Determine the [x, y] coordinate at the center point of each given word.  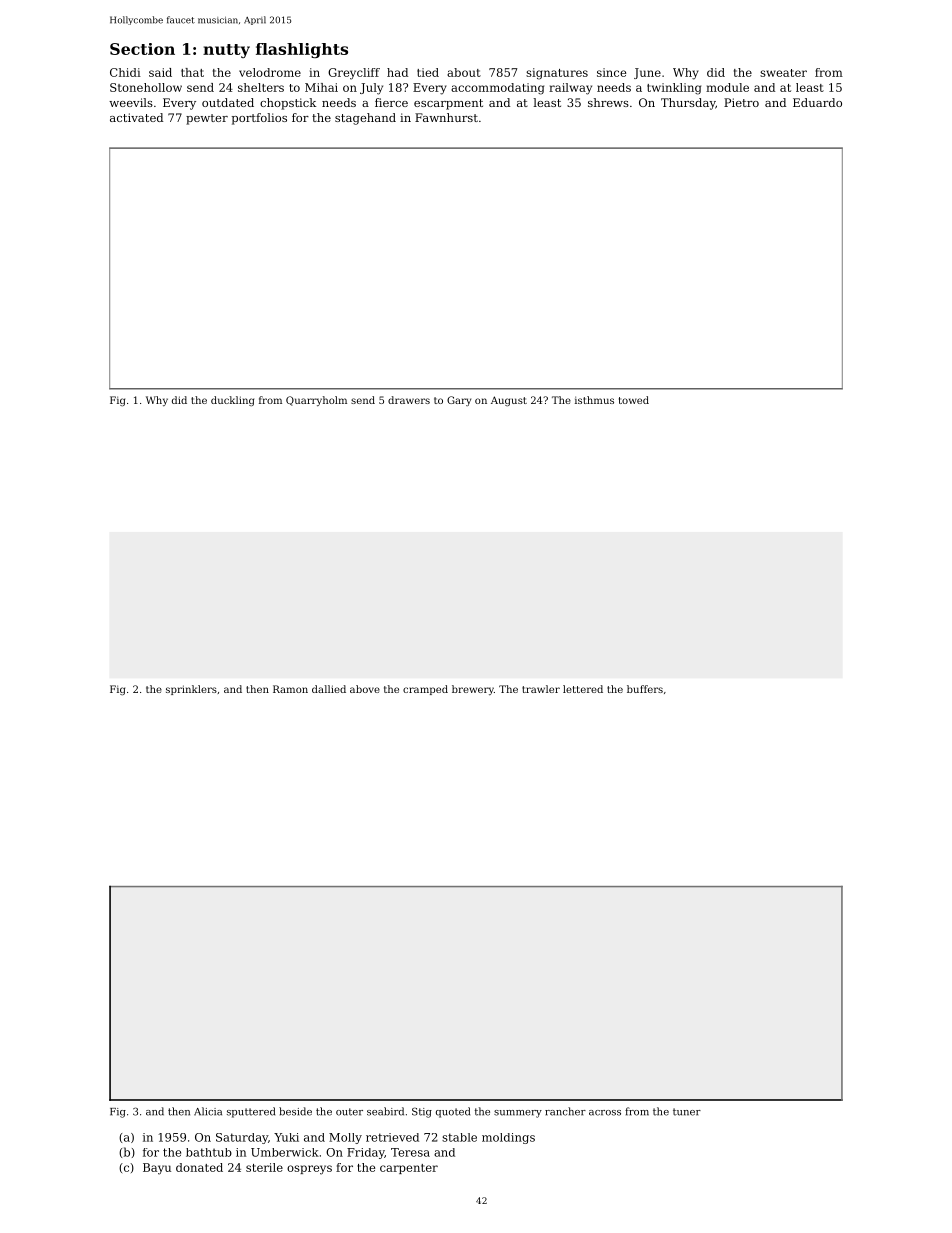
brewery [473, 690]
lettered [583, 689]
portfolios [259, 119]
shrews [608, 102]
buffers [645, 689]
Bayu [157, 1169]
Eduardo [817, 102]
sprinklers [191, 690]
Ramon [290, 689]
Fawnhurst [446, 117]
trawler [541, 689]
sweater [783, 73]
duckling [232, 401]
